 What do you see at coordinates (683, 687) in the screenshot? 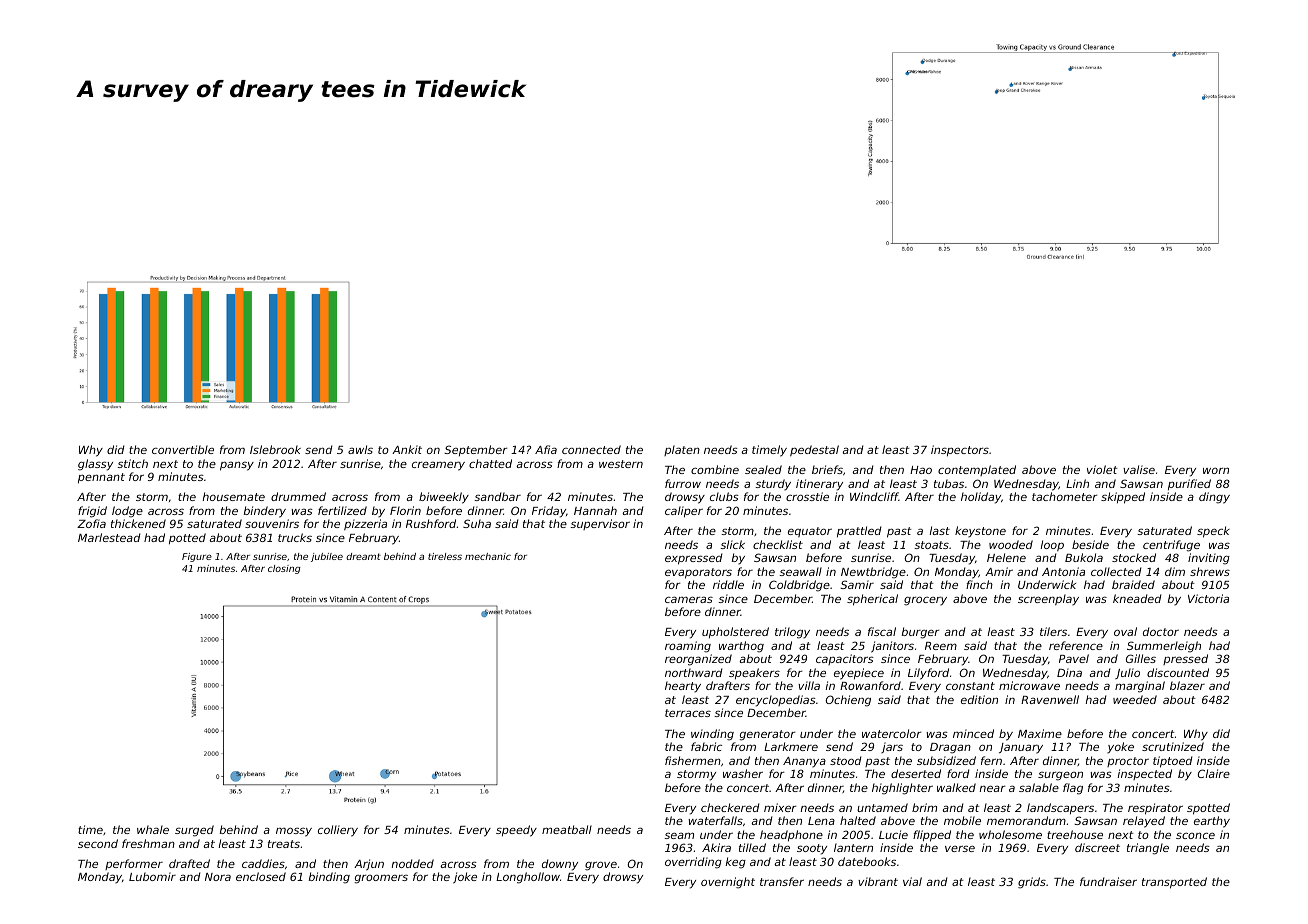
I see `hearty` at bounding box center [683, 687].
